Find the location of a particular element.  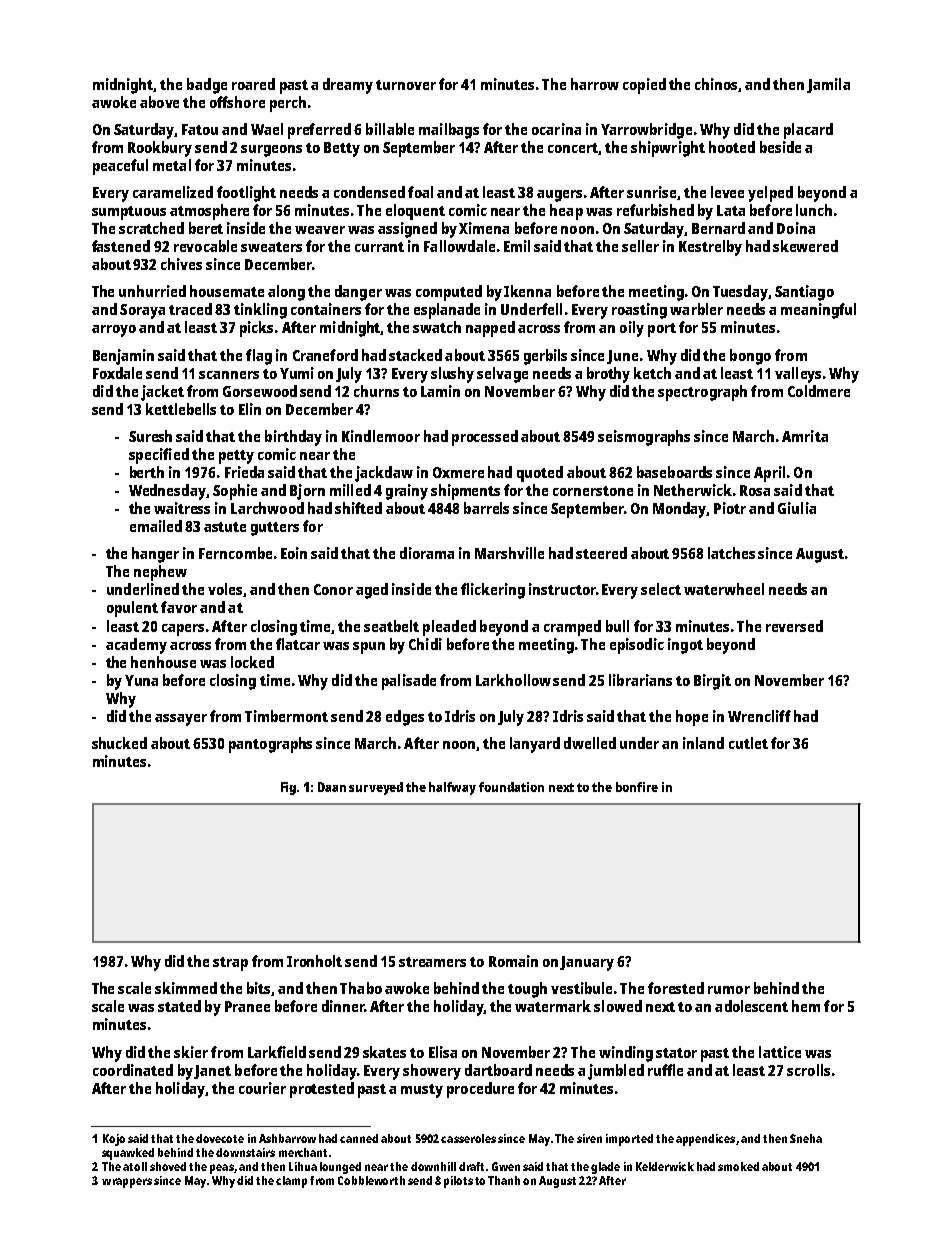

badge is located at coordinates (207, 86).
